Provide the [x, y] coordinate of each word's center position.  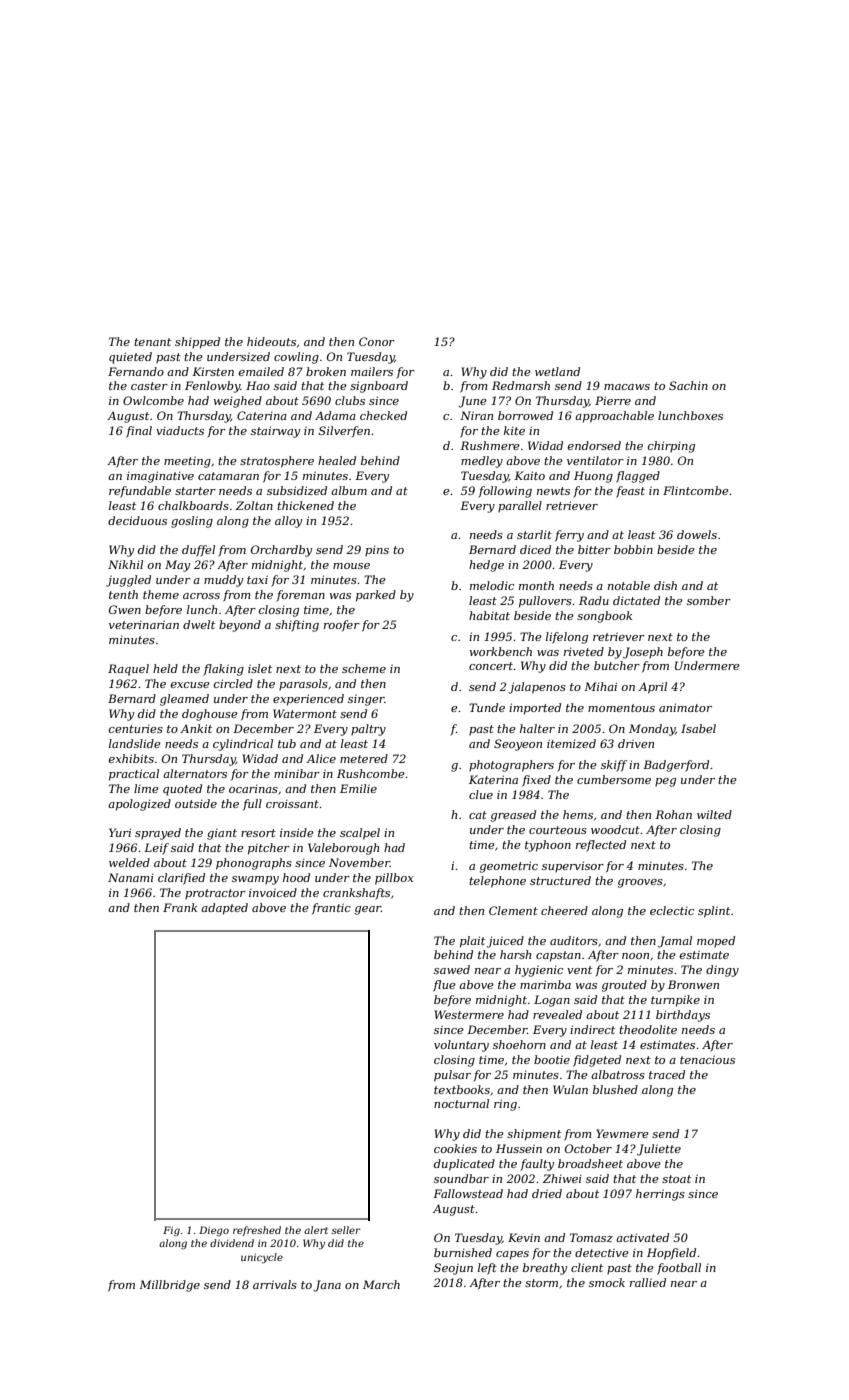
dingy [722, 971]
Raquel [128, 670]
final [139, 432]
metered [364, 758]
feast [630, 492]
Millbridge [169, 1286]
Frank [180, 907]
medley [482, 462]
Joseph [643, 653]
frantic [331, 909]
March [381, 1284]
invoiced [273, 892]
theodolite [648, 1029]
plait [472, 942]
